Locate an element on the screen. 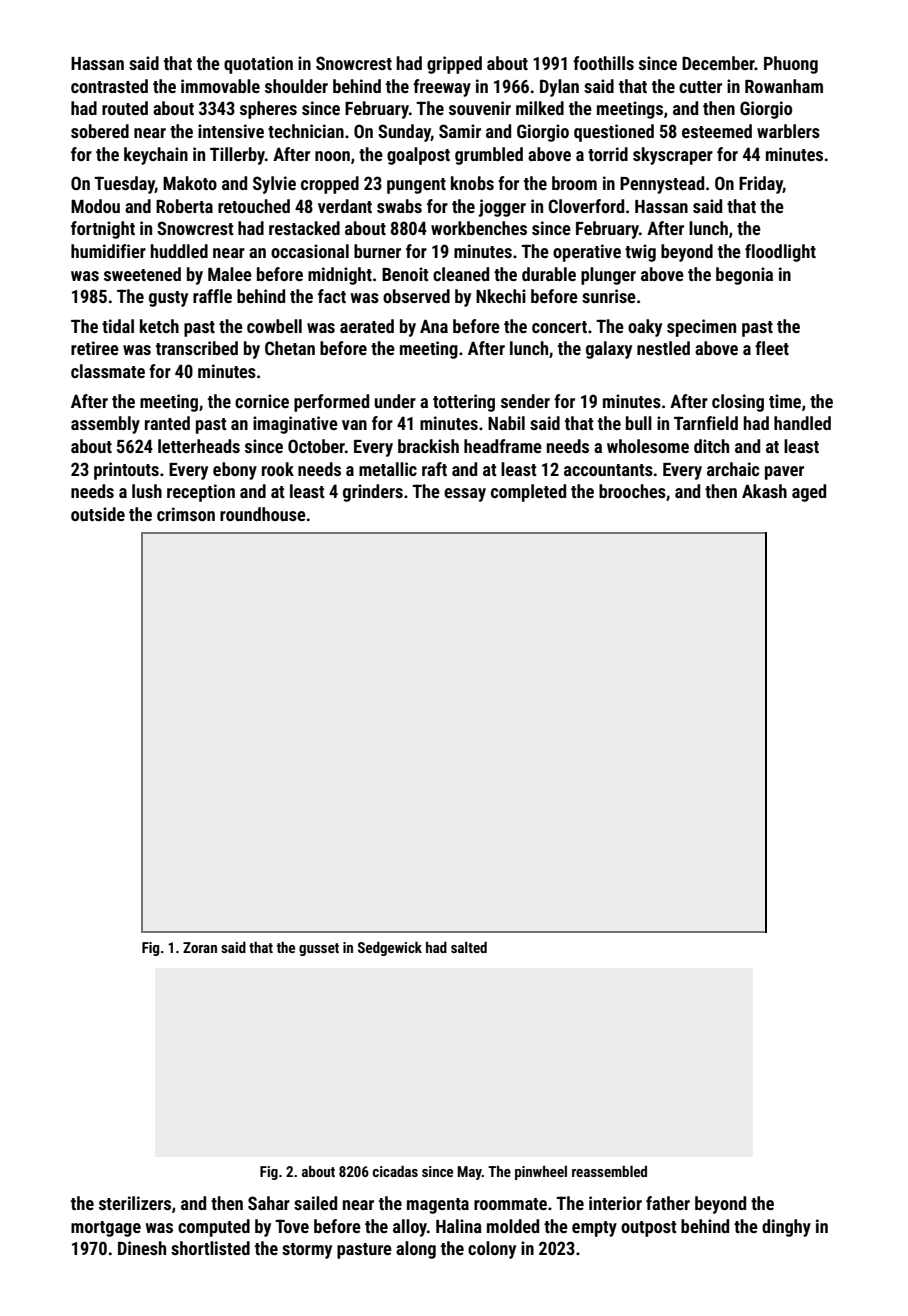 The image size is (908, 1316). salted is located at coordinates (469, 947).
